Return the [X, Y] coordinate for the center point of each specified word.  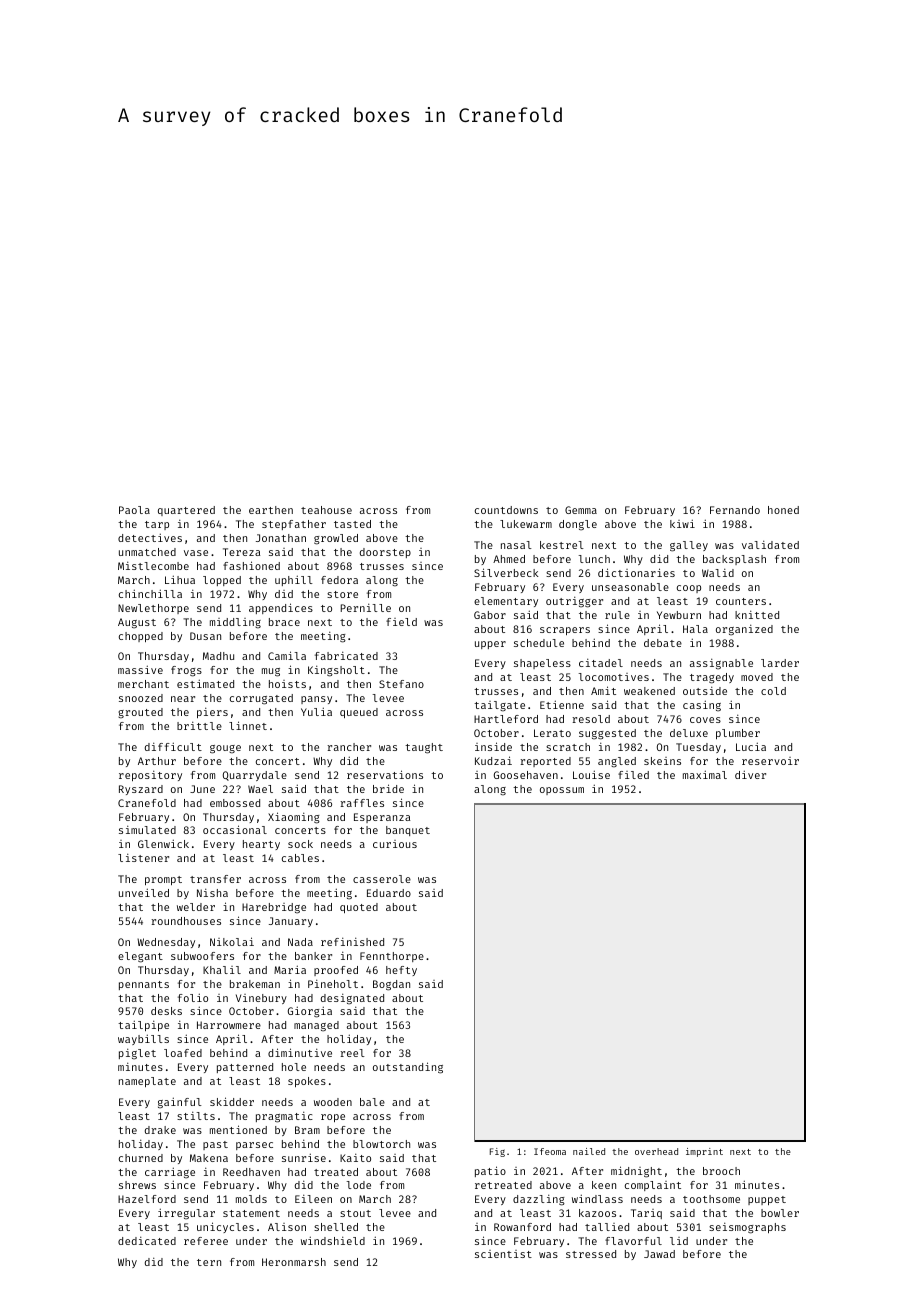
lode [359, 1185]
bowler [780, 1213]
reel [352, 1053]
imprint [704, 1152]
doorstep [385, 553]
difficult [173, 746]
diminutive [300, 1052]
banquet [408, 831]
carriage [170, 1173]
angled [617, 762]
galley [689, 546]
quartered [186, 511]
